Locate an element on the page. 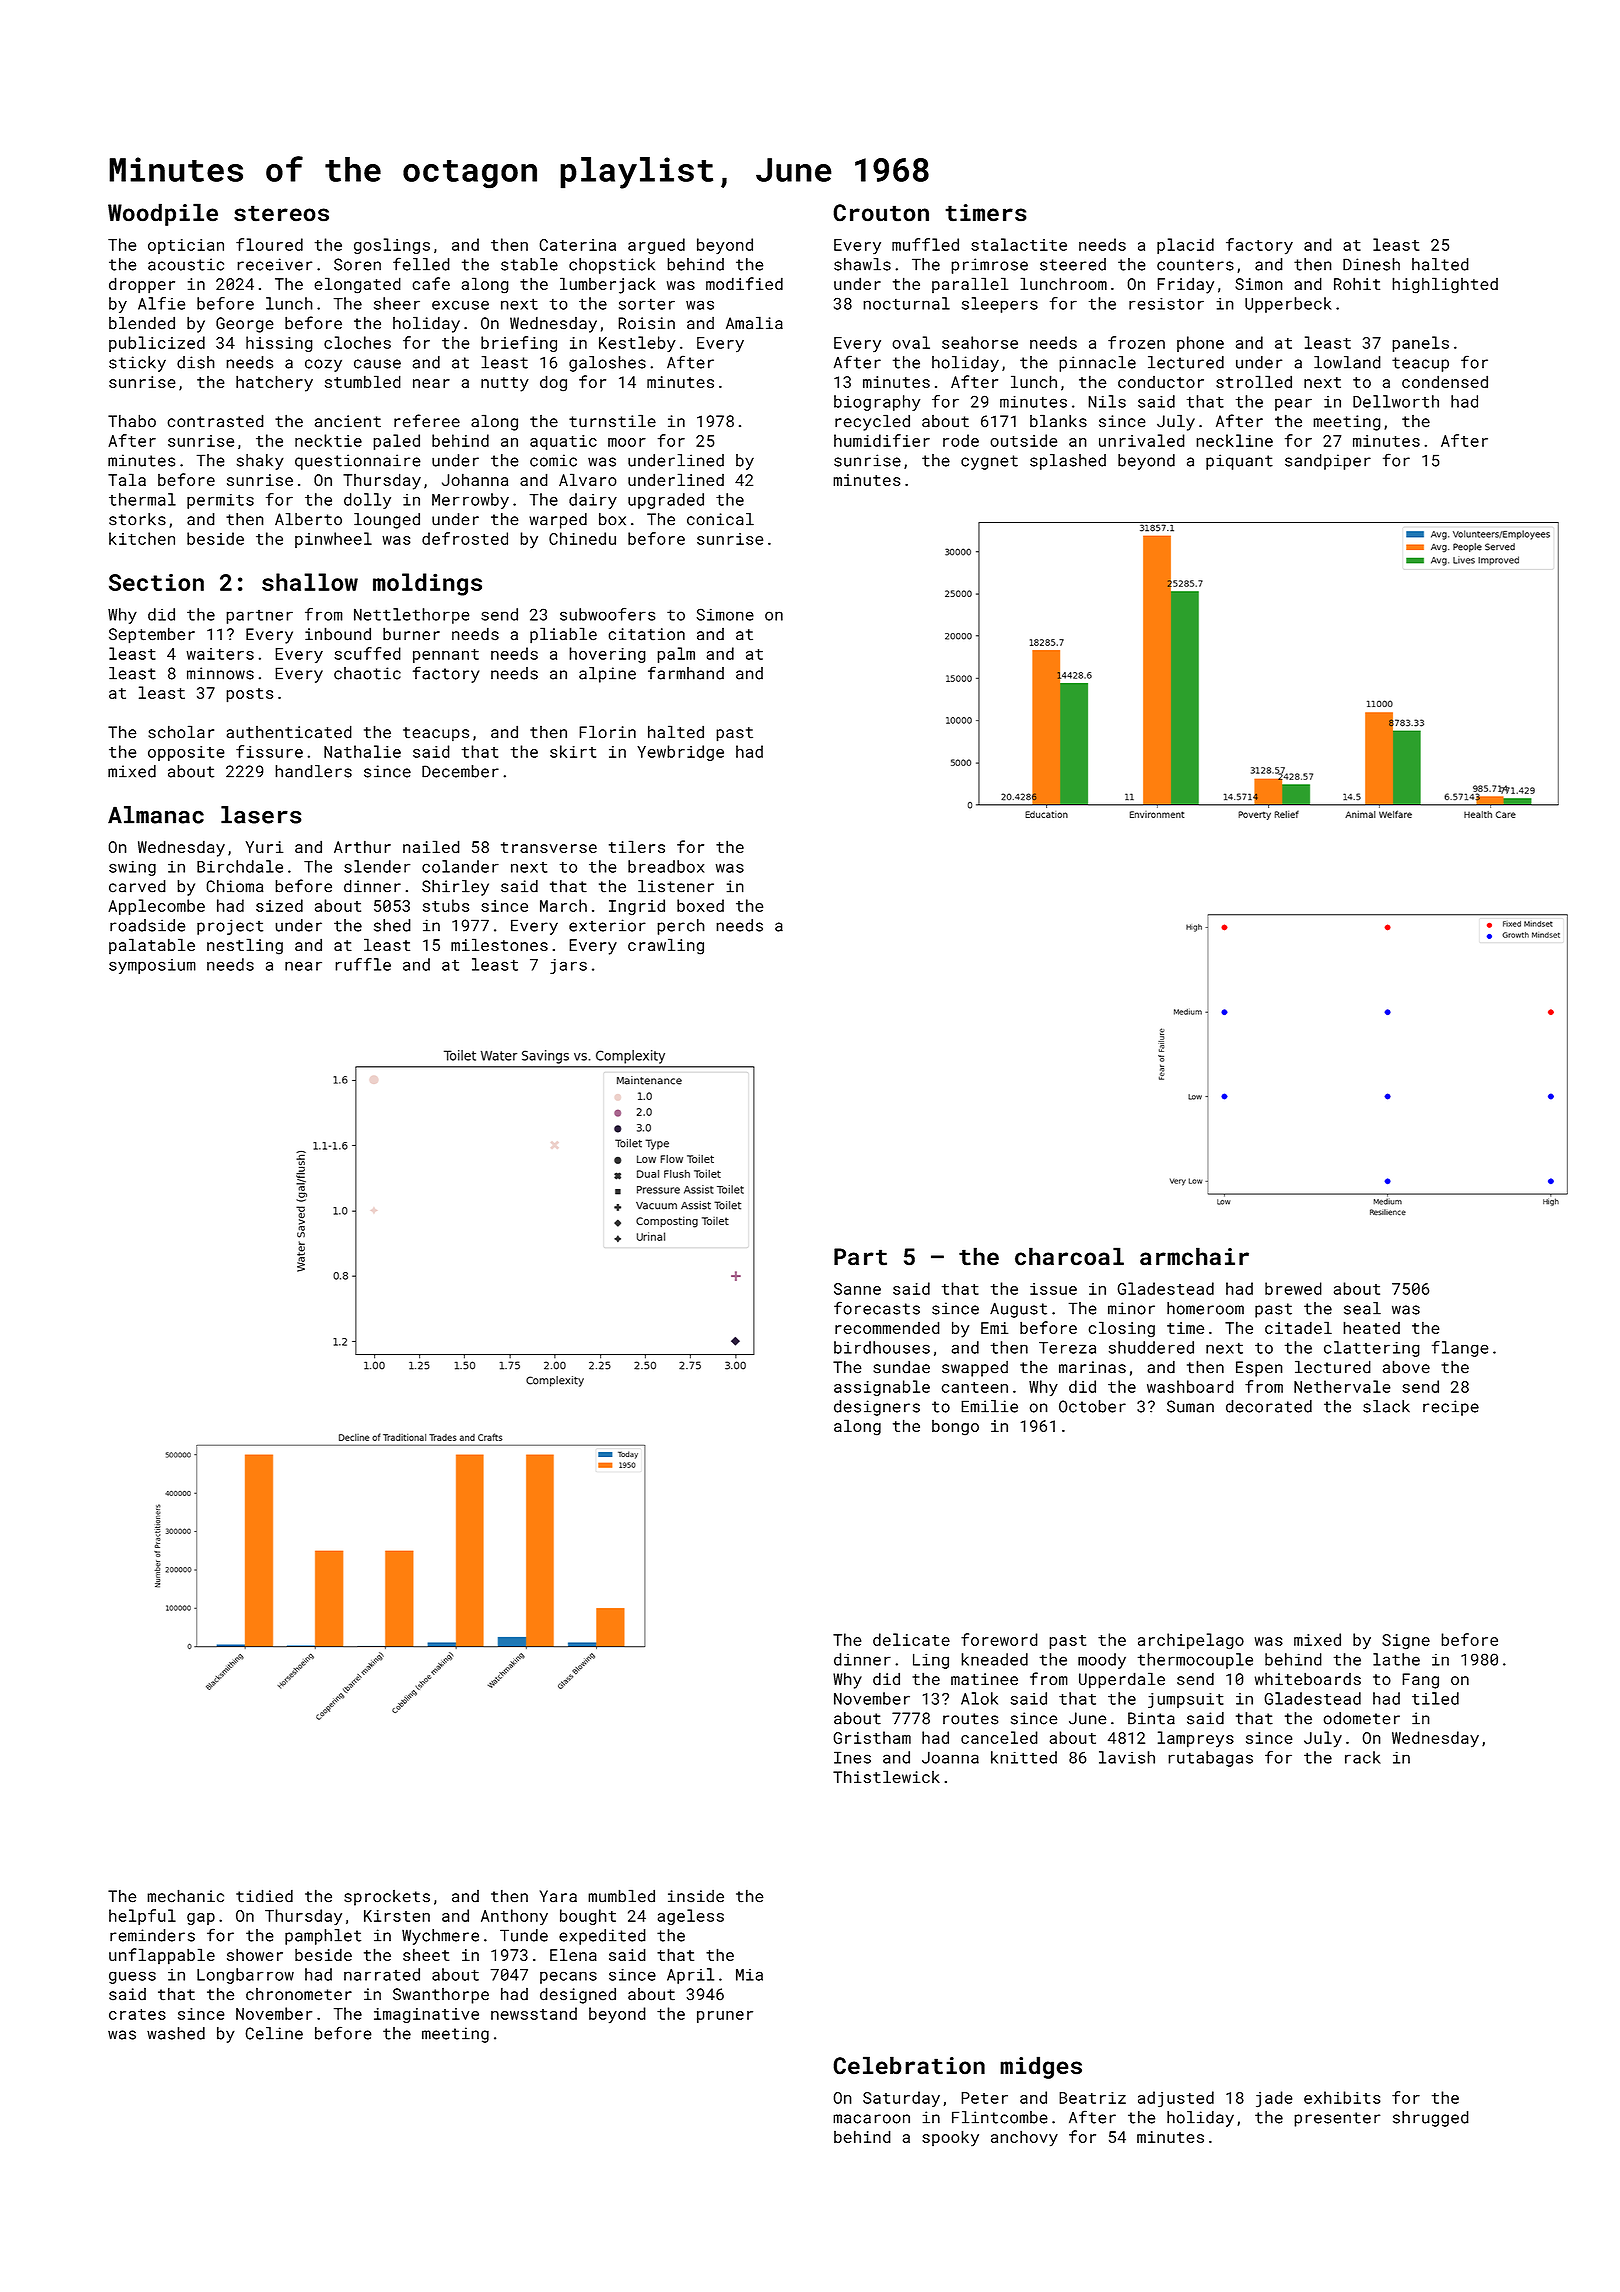  contrasted is located at coordinates (215, 421).
